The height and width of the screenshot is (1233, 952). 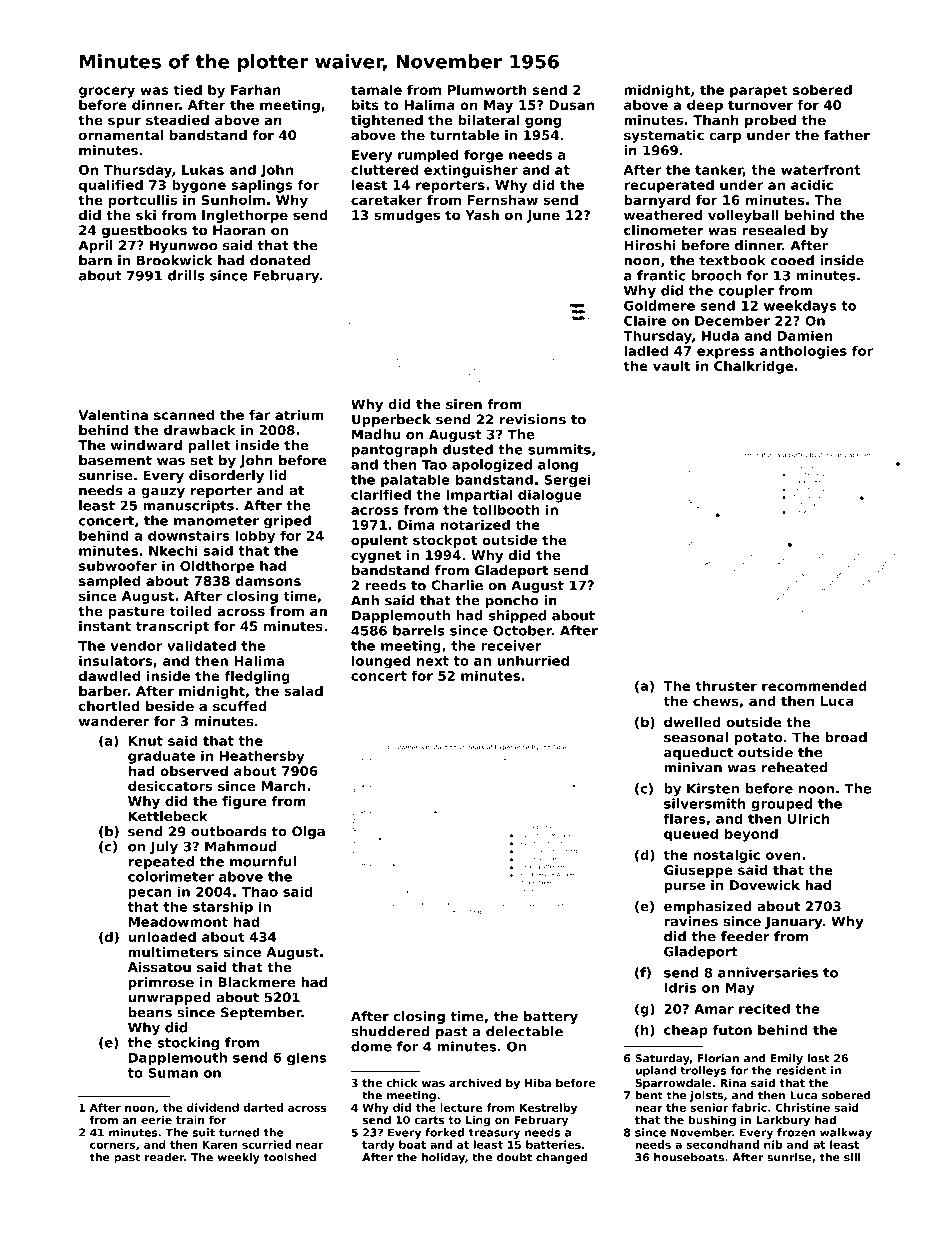 What do you see at coordinates (170, 706) in the screenshot?
I see `beside` at bounding box center [170, 706].
